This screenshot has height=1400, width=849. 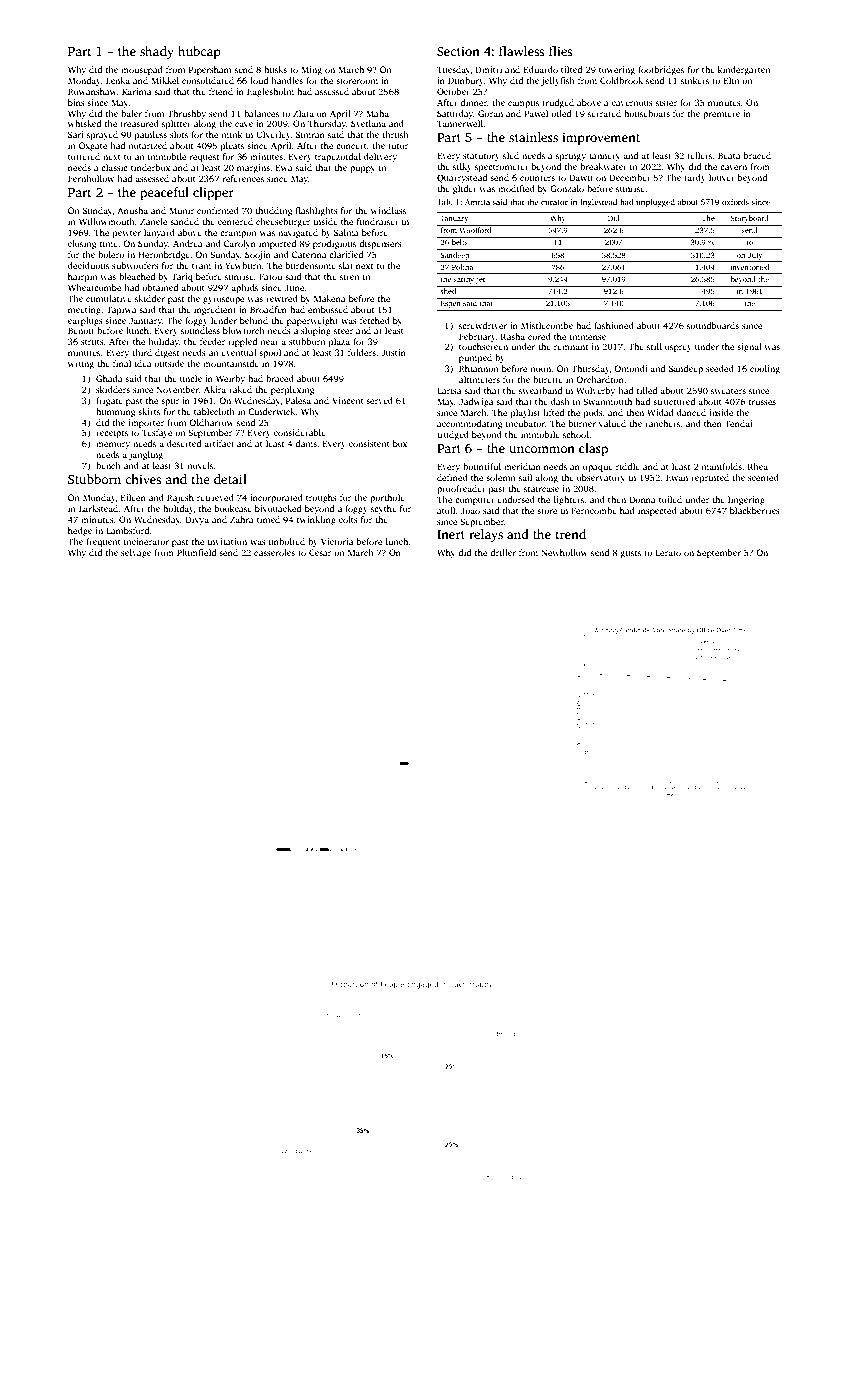 What do you see at coordinates (153, 221) in the screenshot?
I see `Zanele` at bounding box center [153, 221].
